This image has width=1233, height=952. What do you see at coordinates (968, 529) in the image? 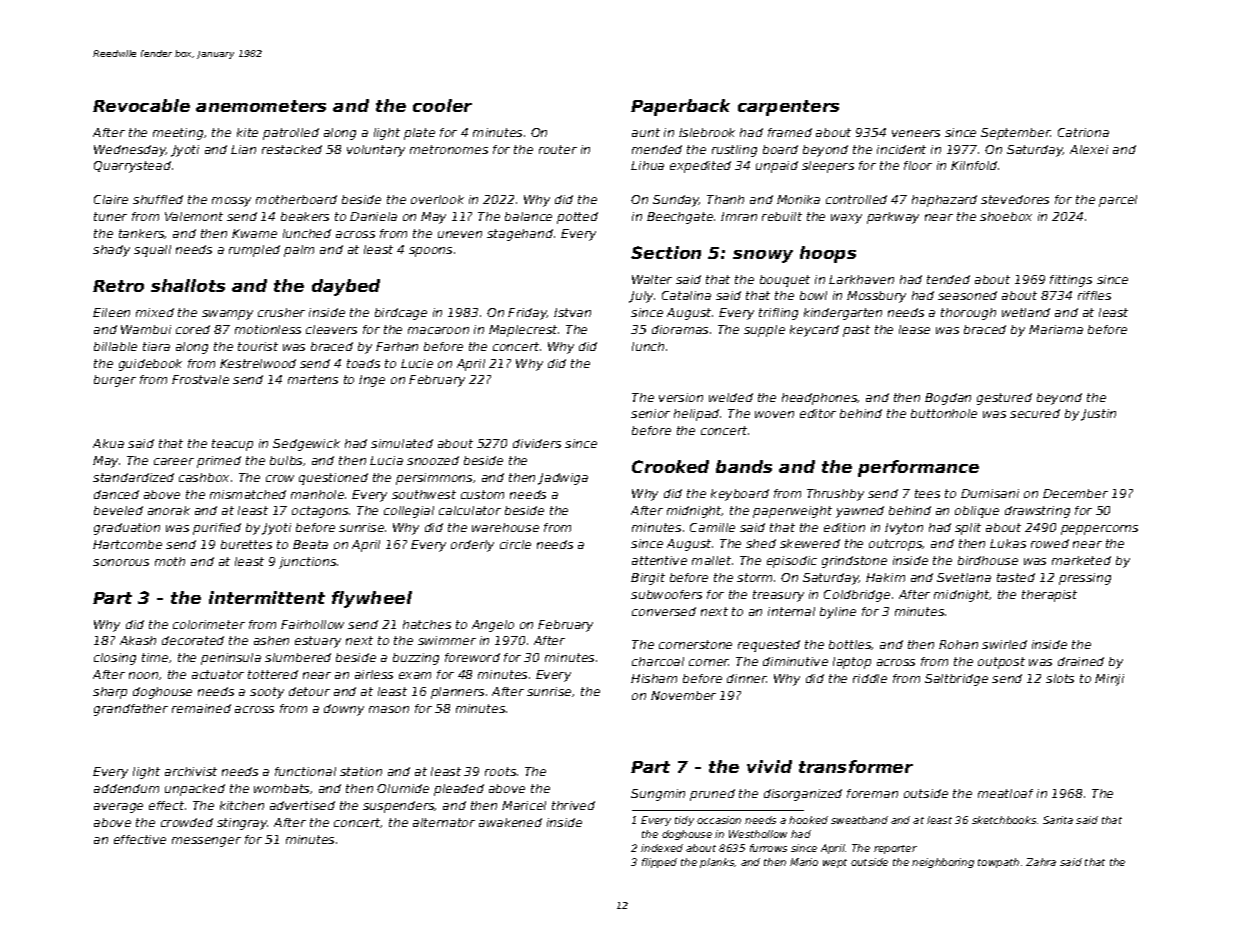
I see `split` at bounding box center [968, 529].
